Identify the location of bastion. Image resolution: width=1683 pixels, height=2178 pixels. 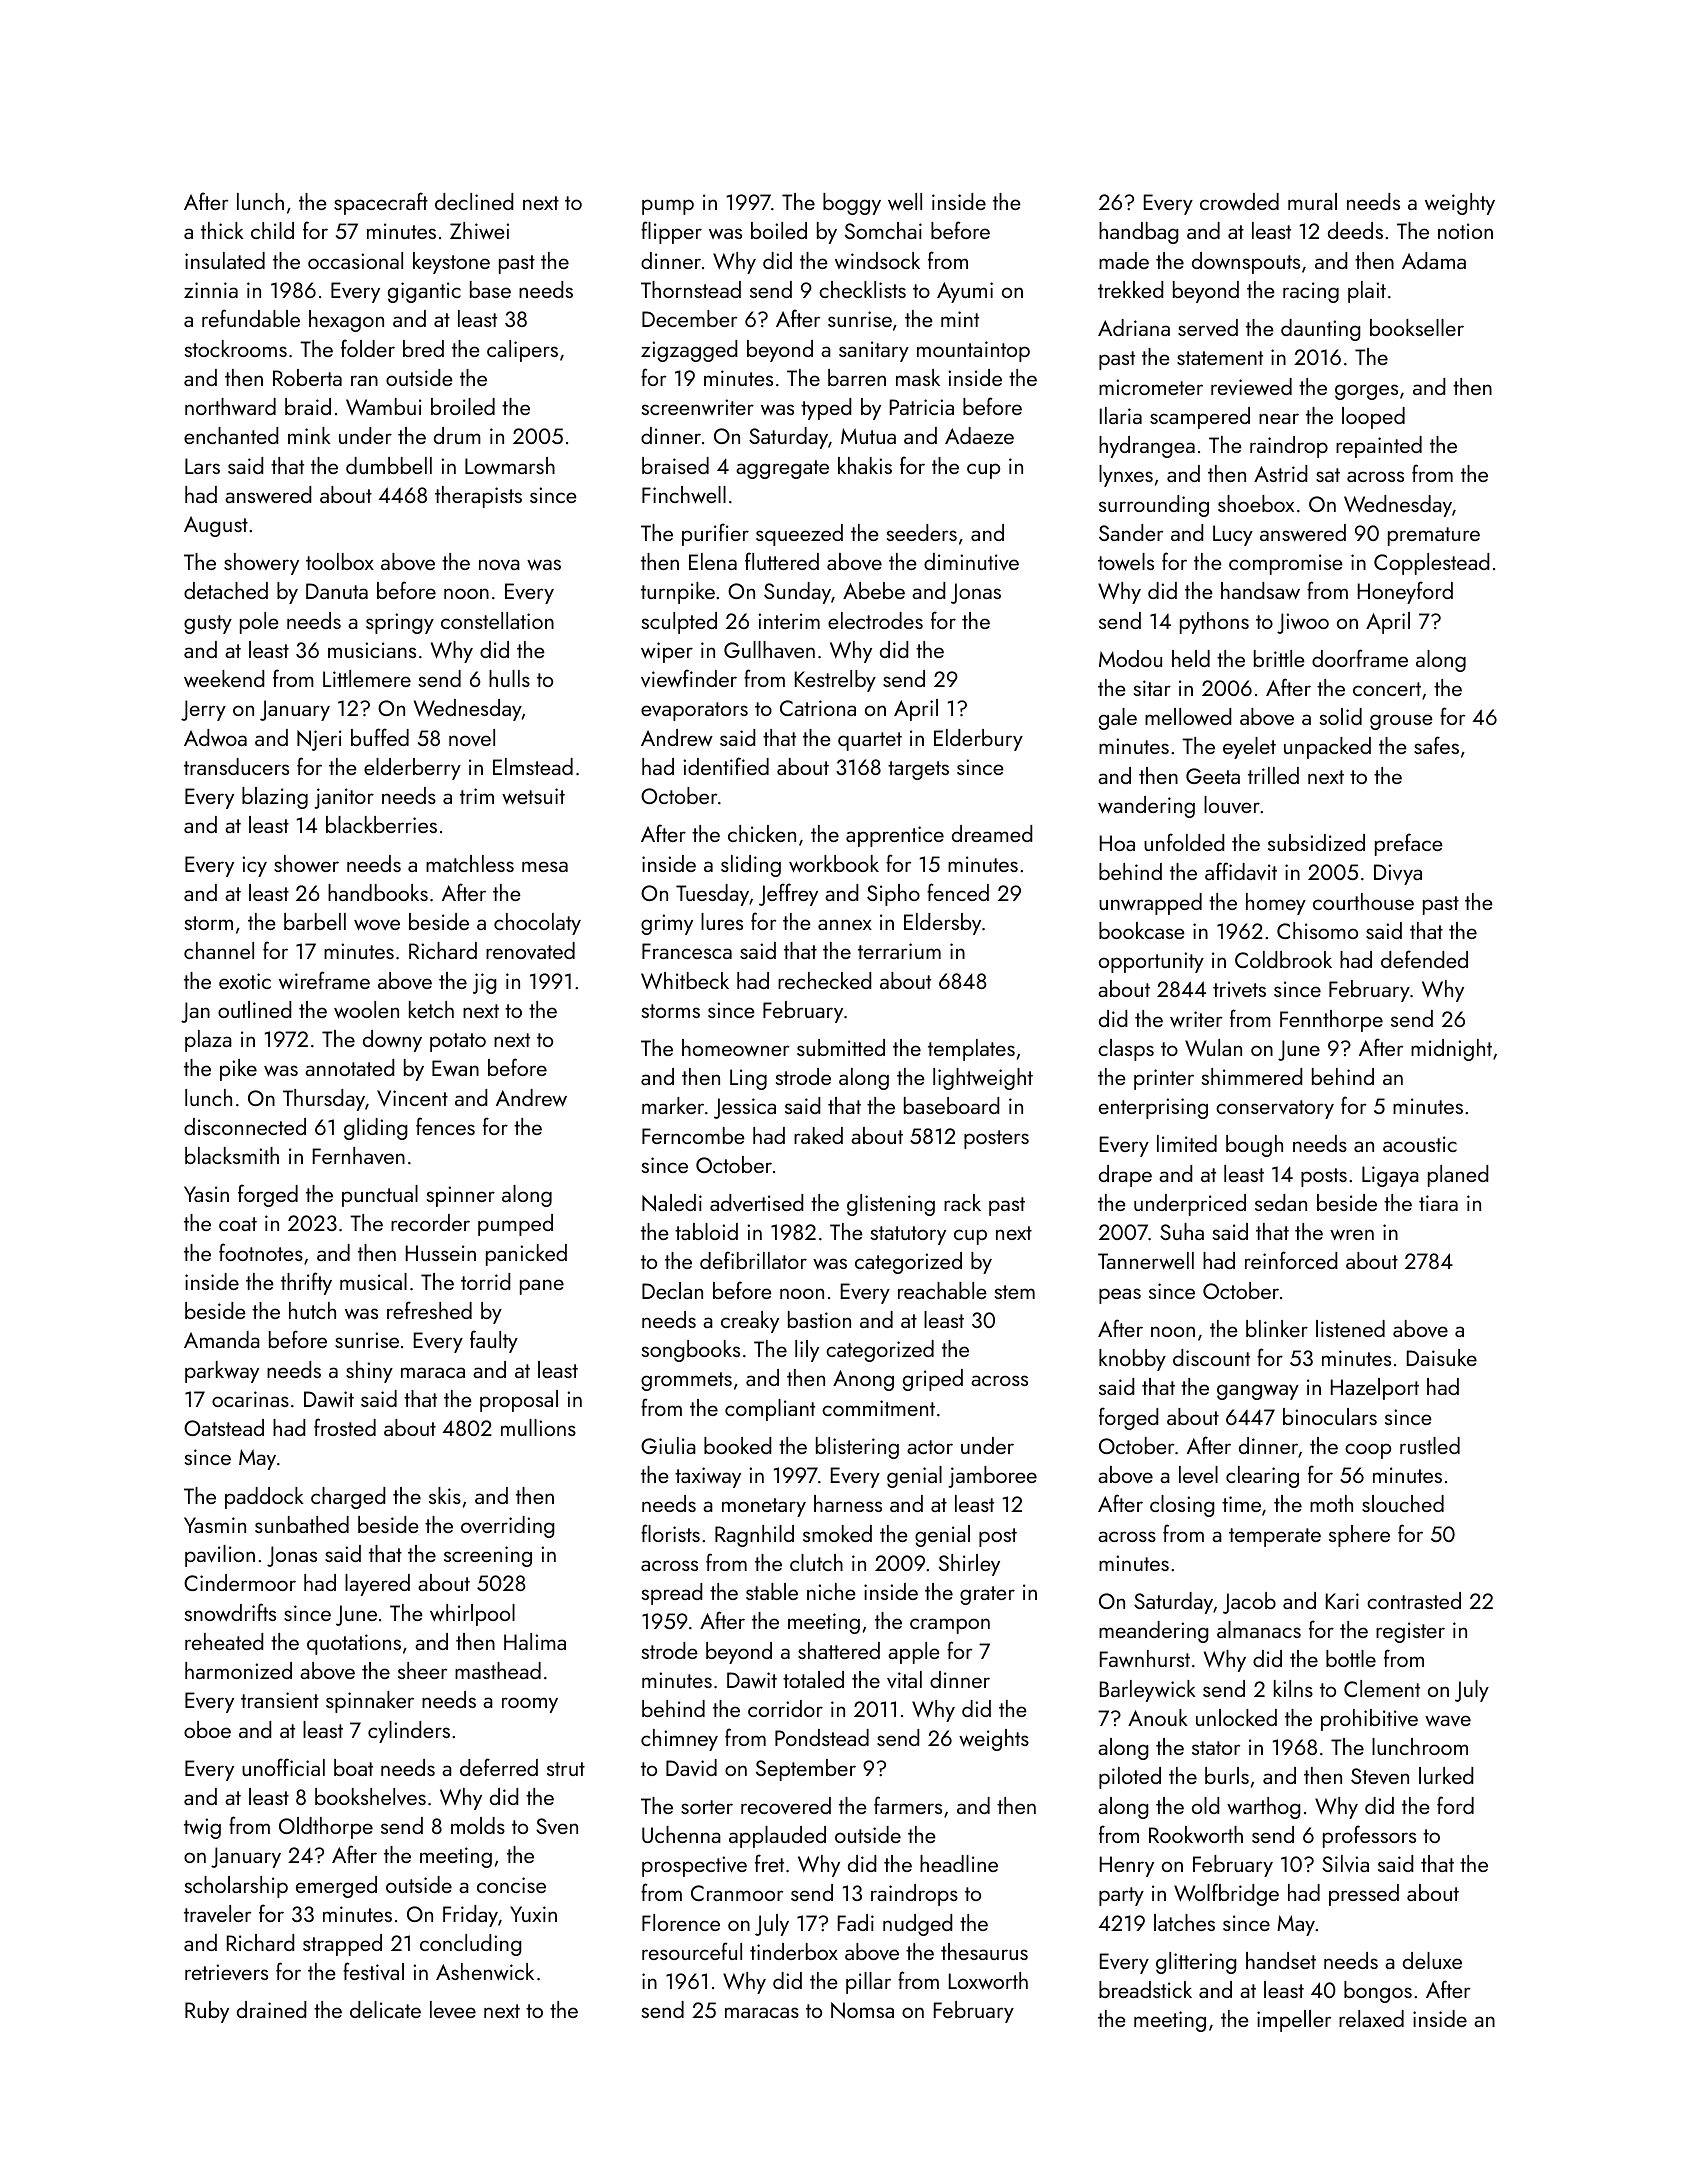
(819, 1319).
